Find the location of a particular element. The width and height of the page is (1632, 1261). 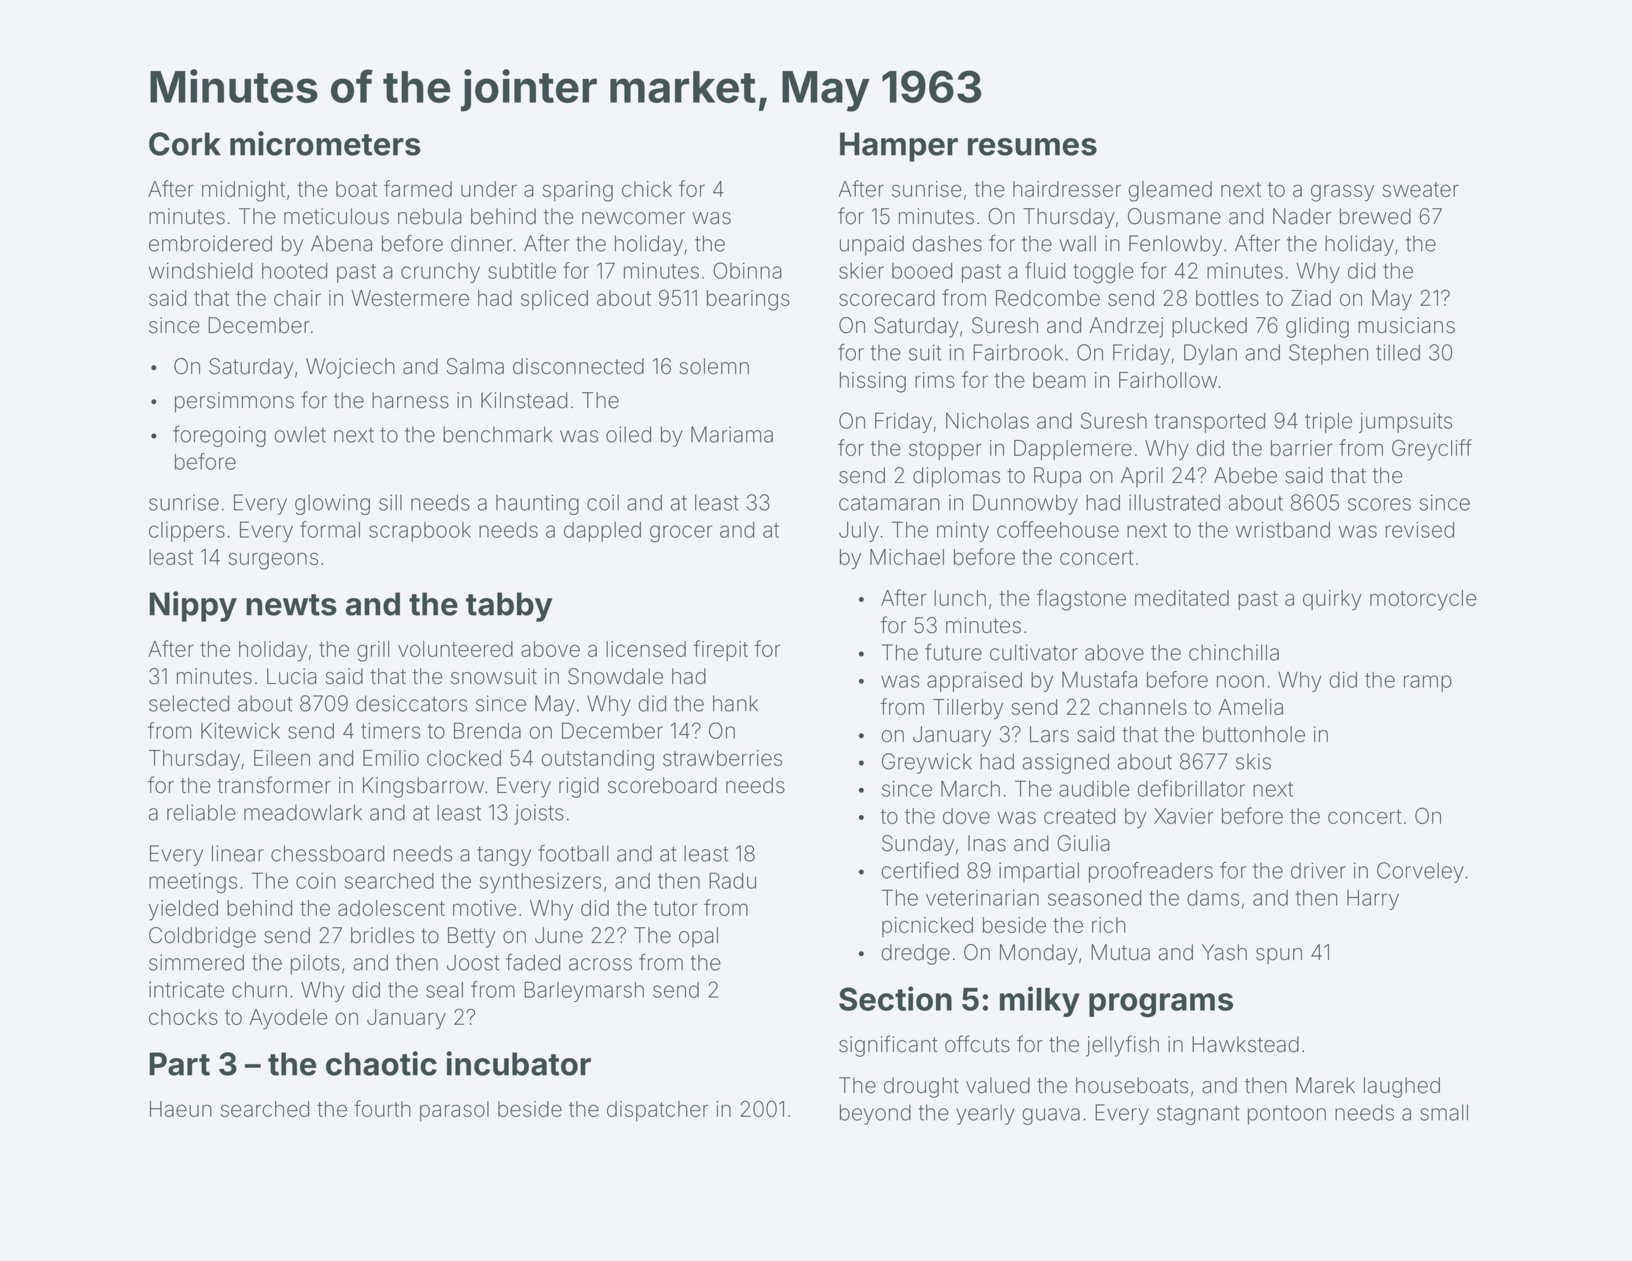

Mariama is located at coordinates (732, 434).
